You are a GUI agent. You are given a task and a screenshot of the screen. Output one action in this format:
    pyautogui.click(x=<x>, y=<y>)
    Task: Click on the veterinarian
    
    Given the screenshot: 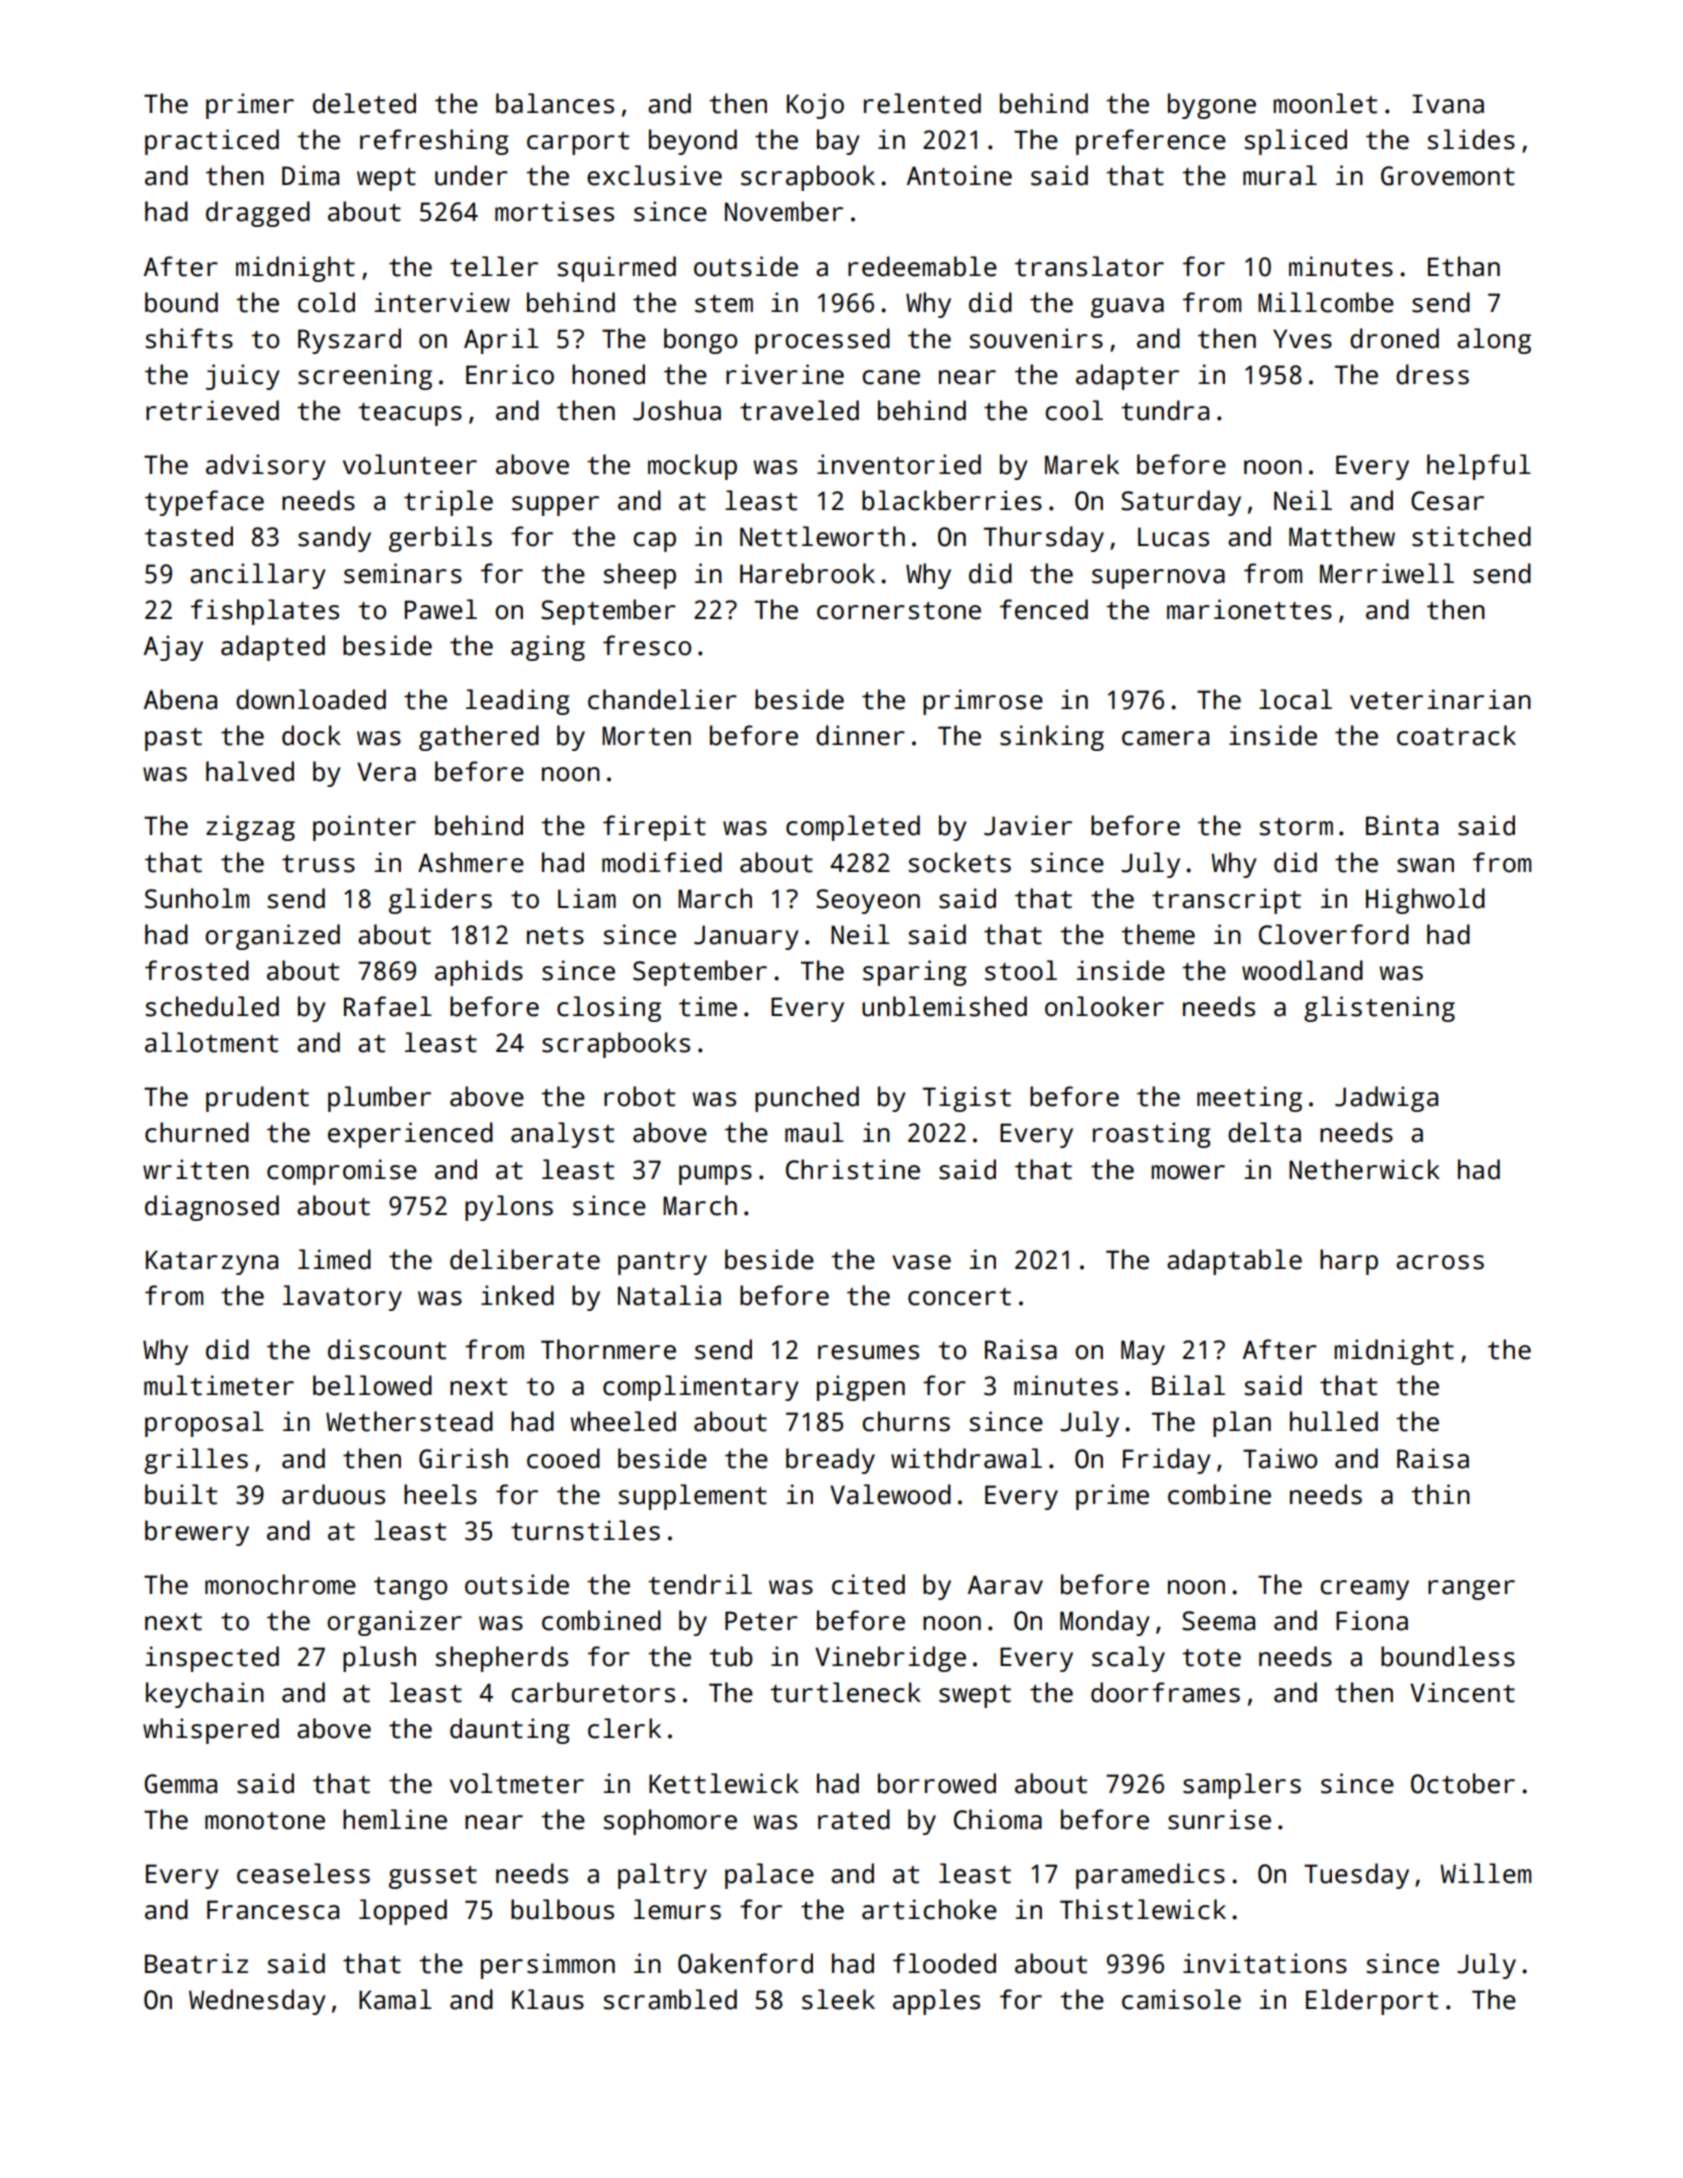 What is the action you would take?
    pyautogui.click(x=1440, y=699)
